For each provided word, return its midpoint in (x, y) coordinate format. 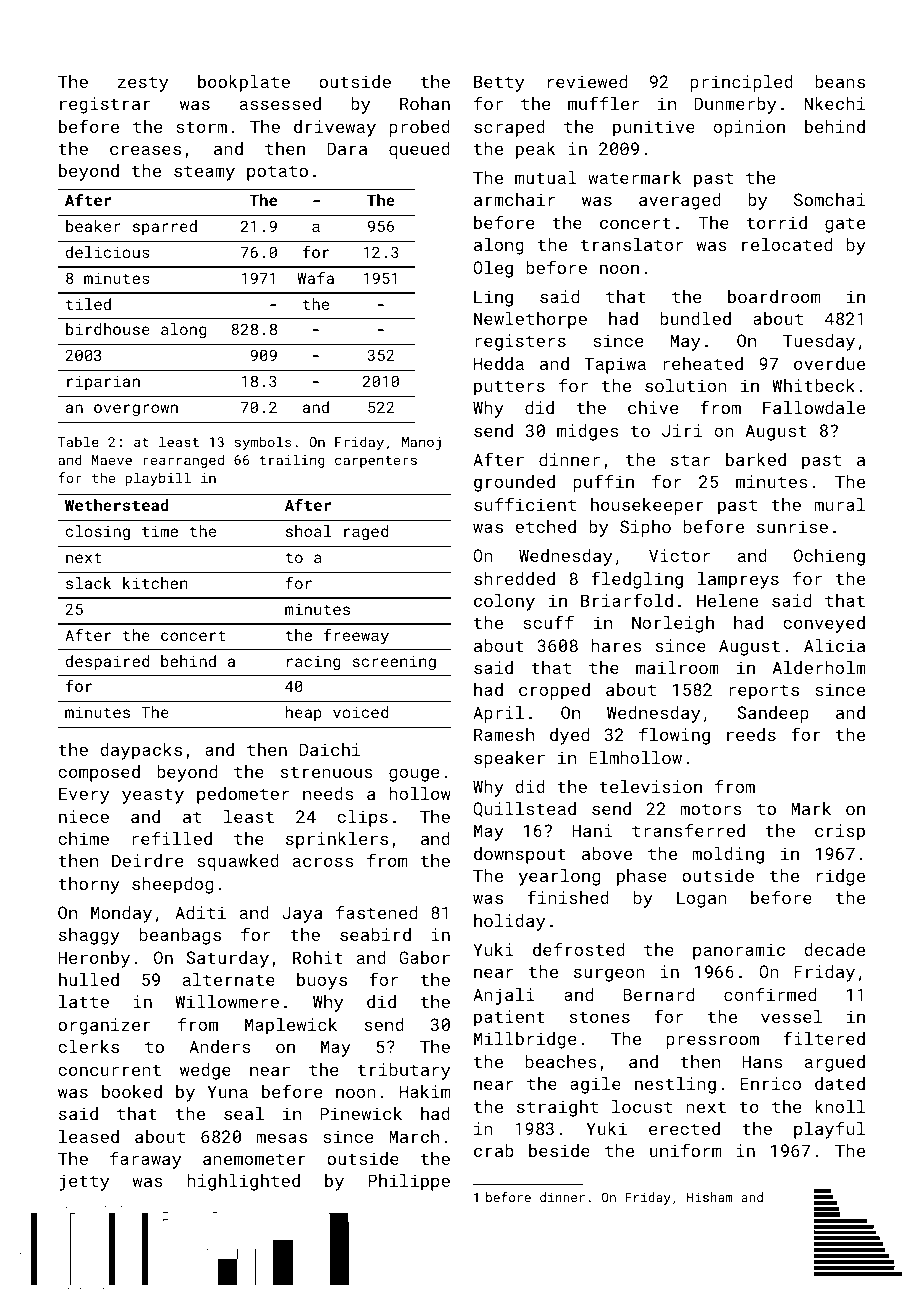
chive (653, 407)
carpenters (376, 462)
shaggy (89, 936)
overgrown (136, 410)
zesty (143, 84)
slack (88, 583)
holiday (509, 922)
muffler (603, 103)
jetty (84, 1182)
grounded (514, 483)
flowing (674, 736)
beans (840, 81)
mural (840, 504)
